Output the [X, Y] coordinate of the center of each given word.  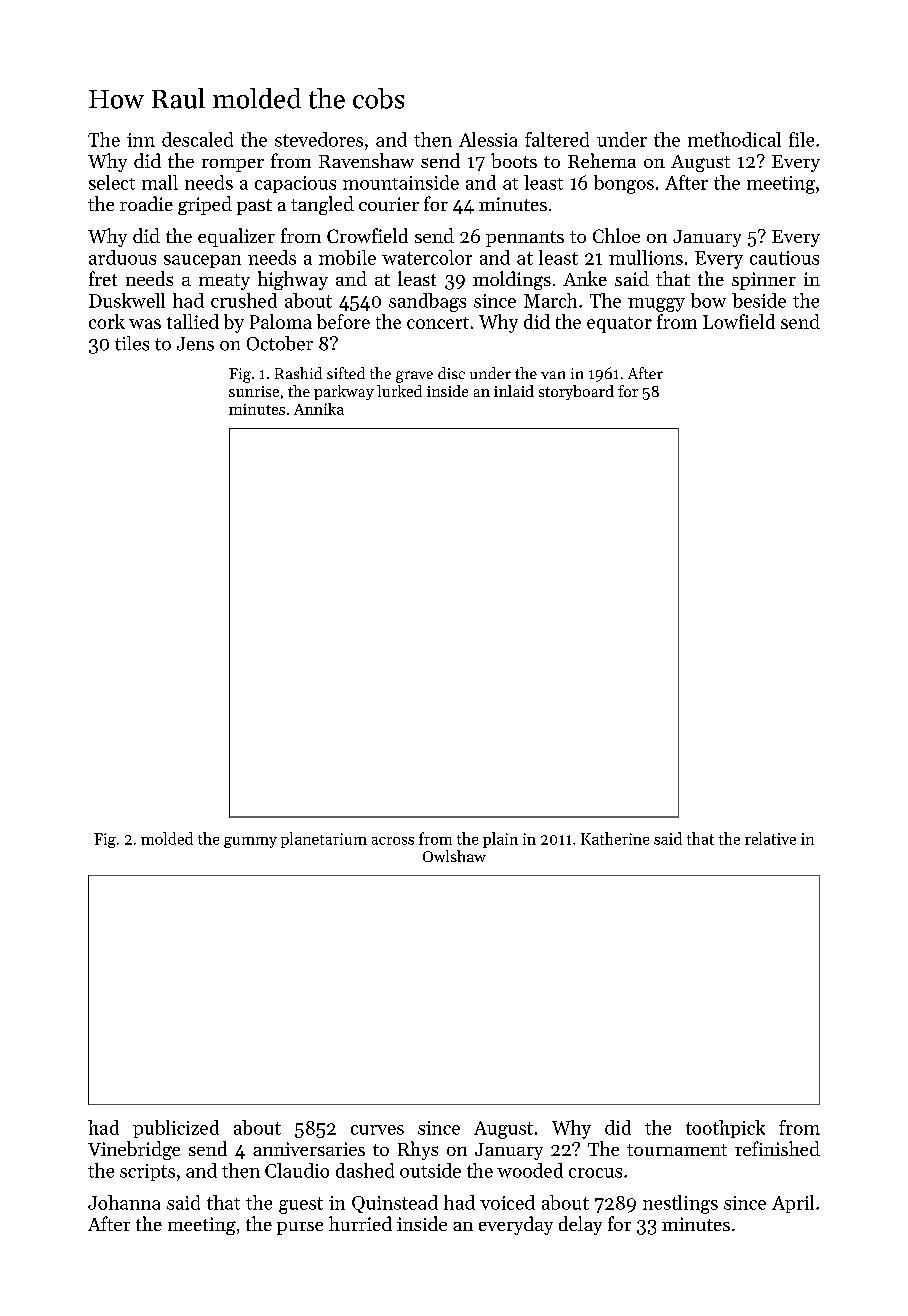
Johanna [124, 1202]
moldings [512, 280]
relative [770, 838]
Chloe [616, 235]
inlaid [514, 391]
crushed [244, 300]
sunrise [254, 391]
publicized [176, 1129]
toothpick [725, 1129]
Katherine [615, 838]
